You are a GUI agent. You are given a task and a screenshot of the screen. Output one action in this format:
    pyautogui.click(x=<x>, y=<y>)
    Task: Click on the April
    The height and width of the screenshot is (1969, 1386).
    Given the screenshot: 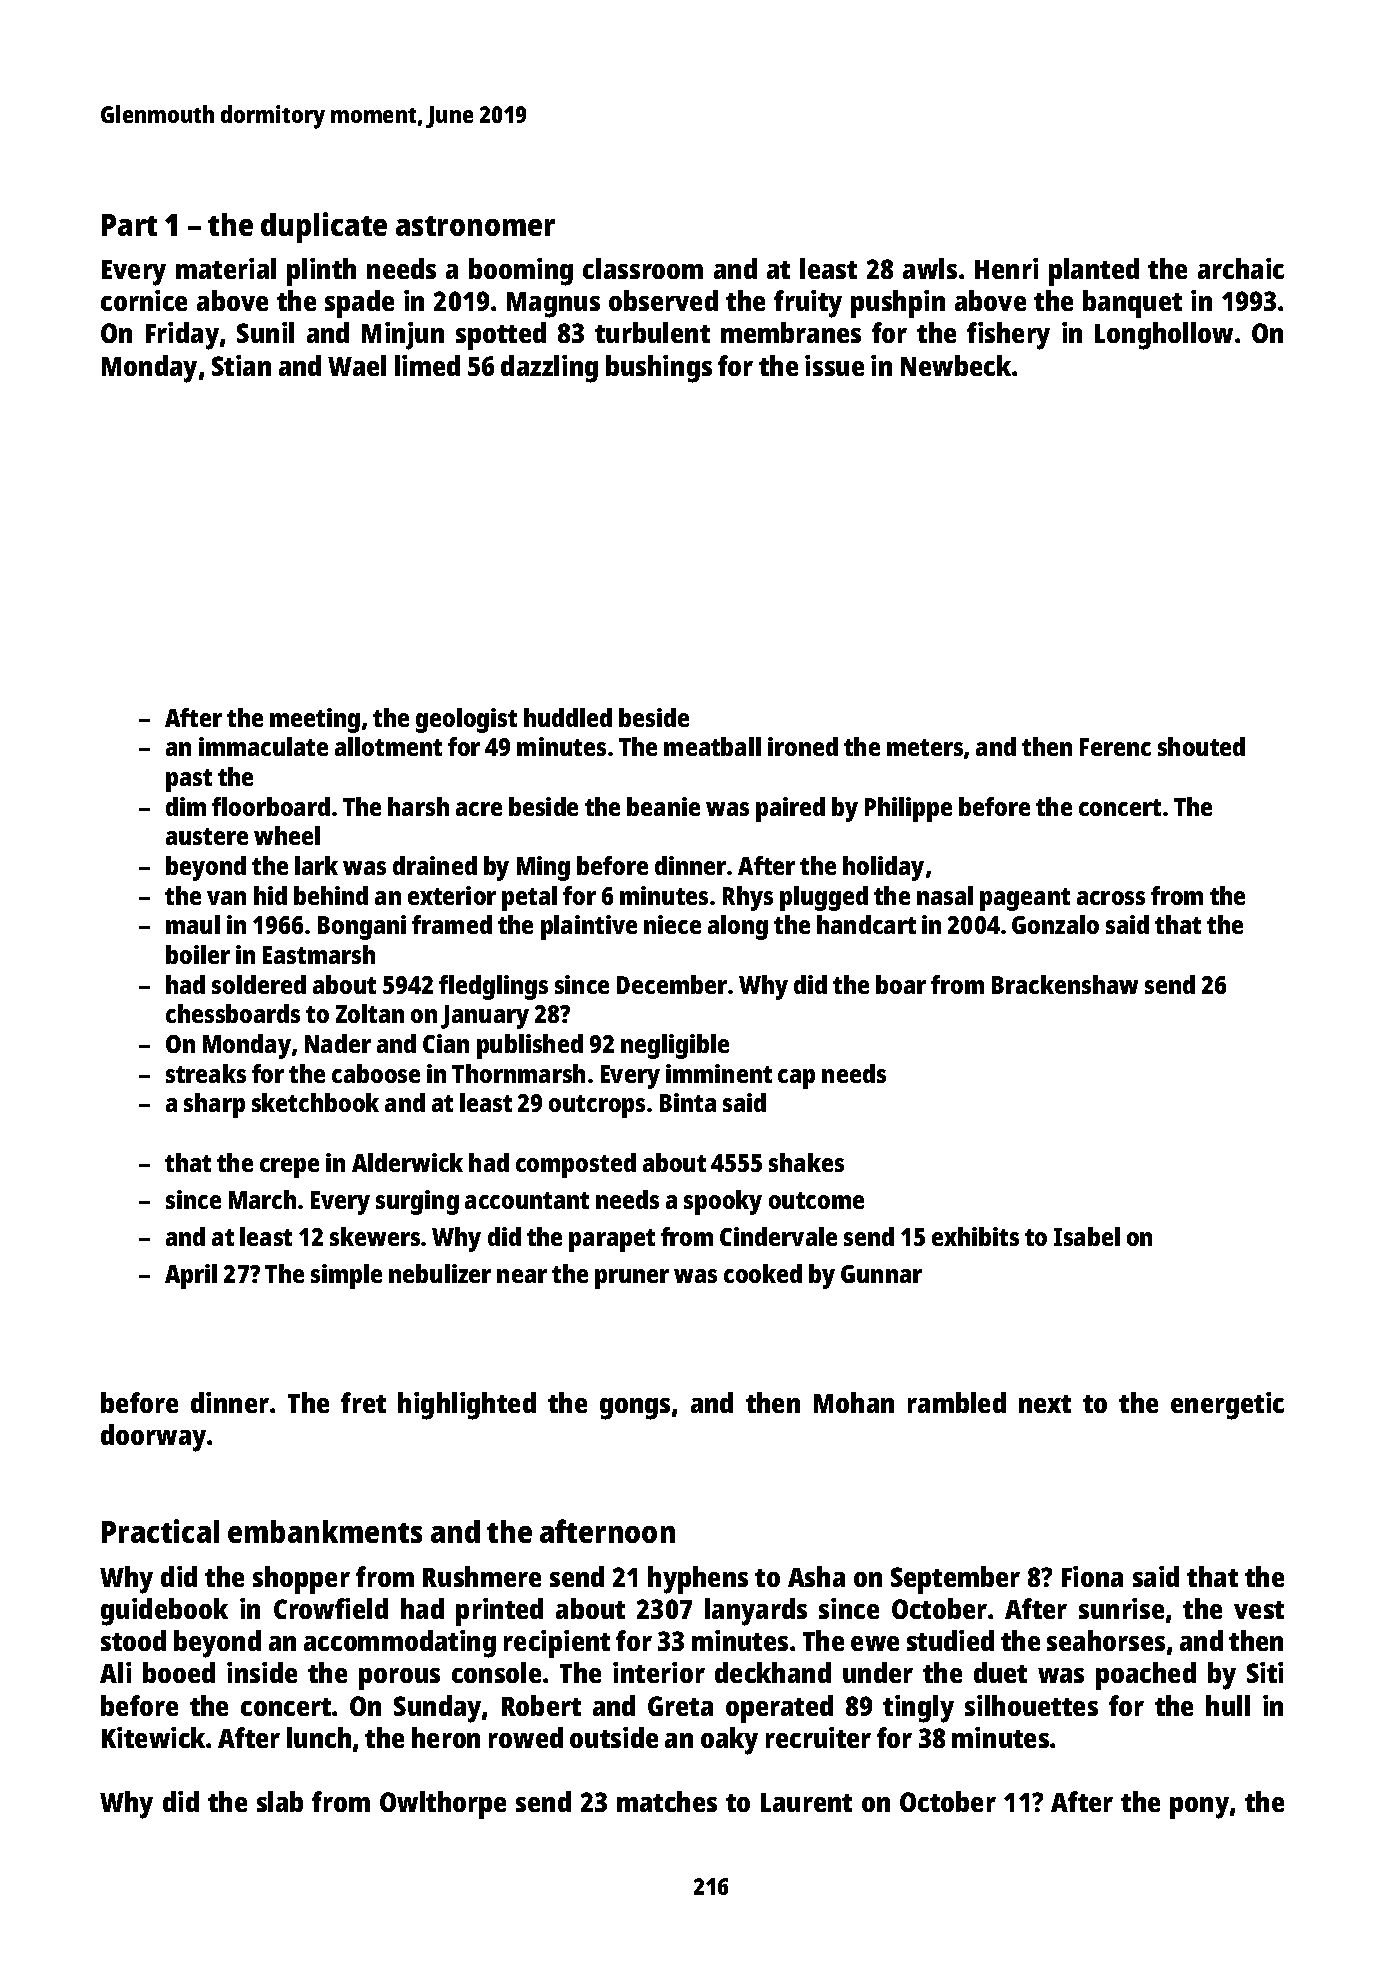 What is the action you would take?
    pyautogui.click(x=191, y=1276)
